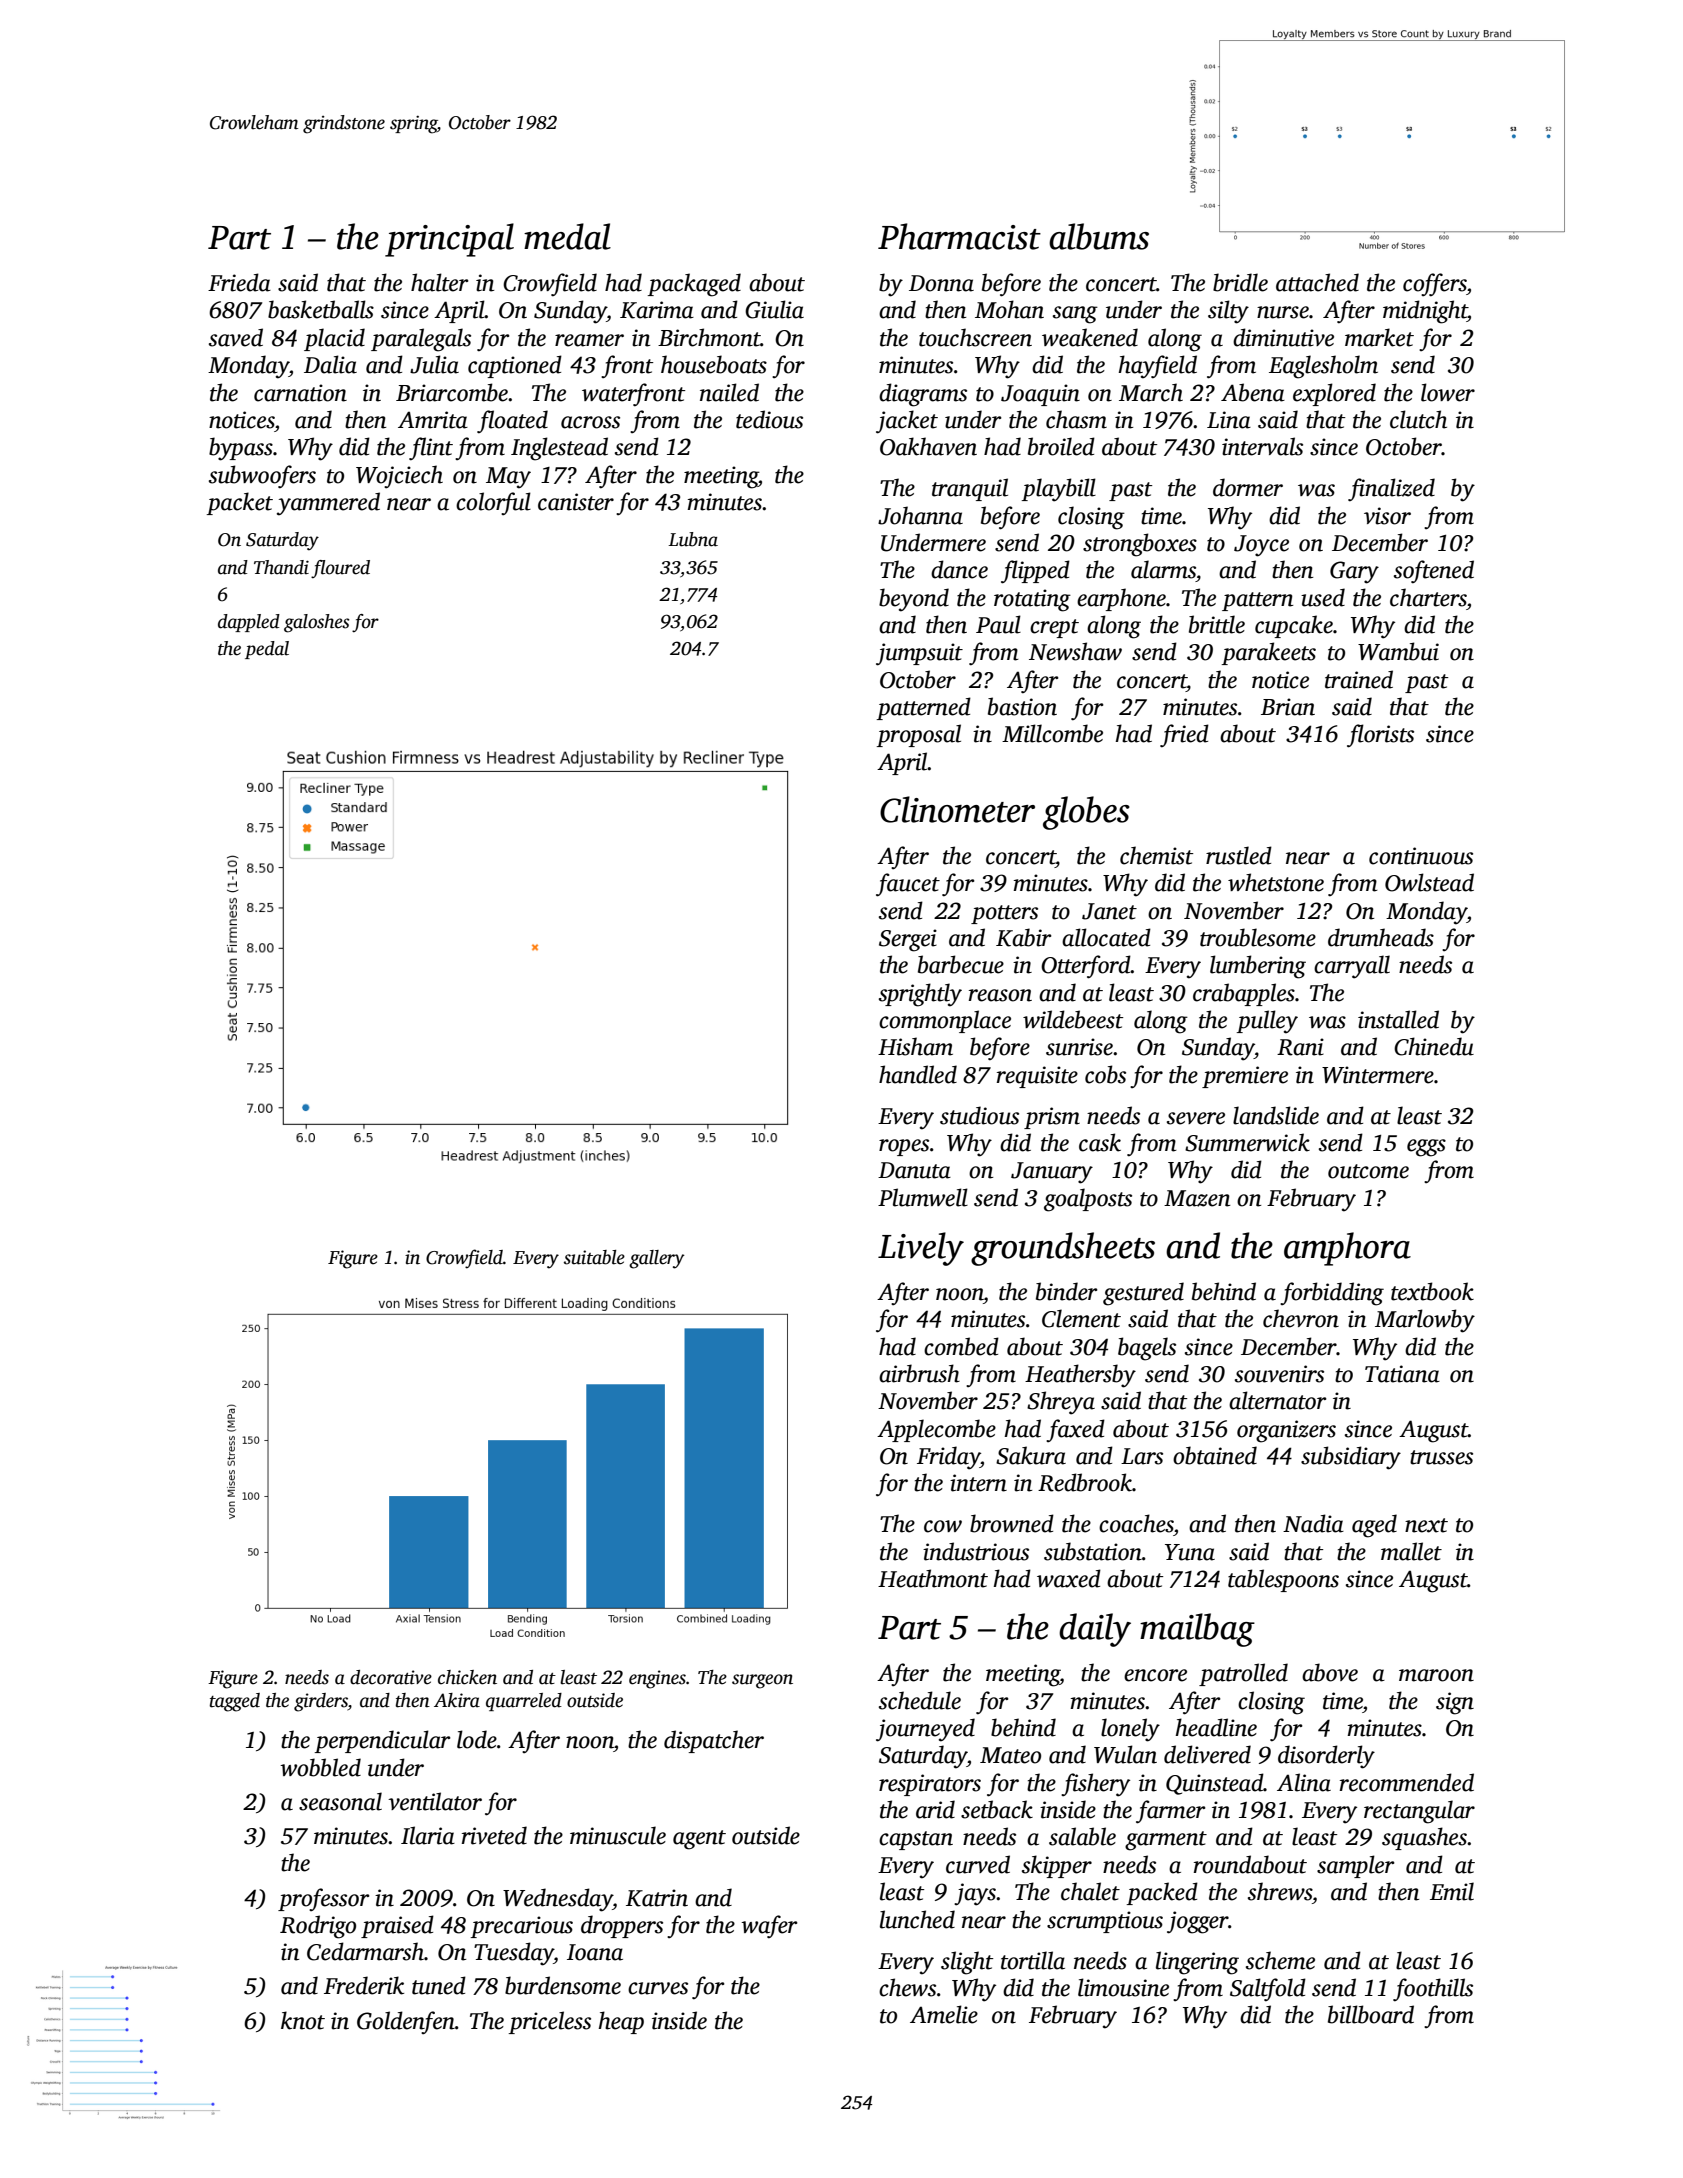  I want to click on Applecombe, so click(936, 1430).
